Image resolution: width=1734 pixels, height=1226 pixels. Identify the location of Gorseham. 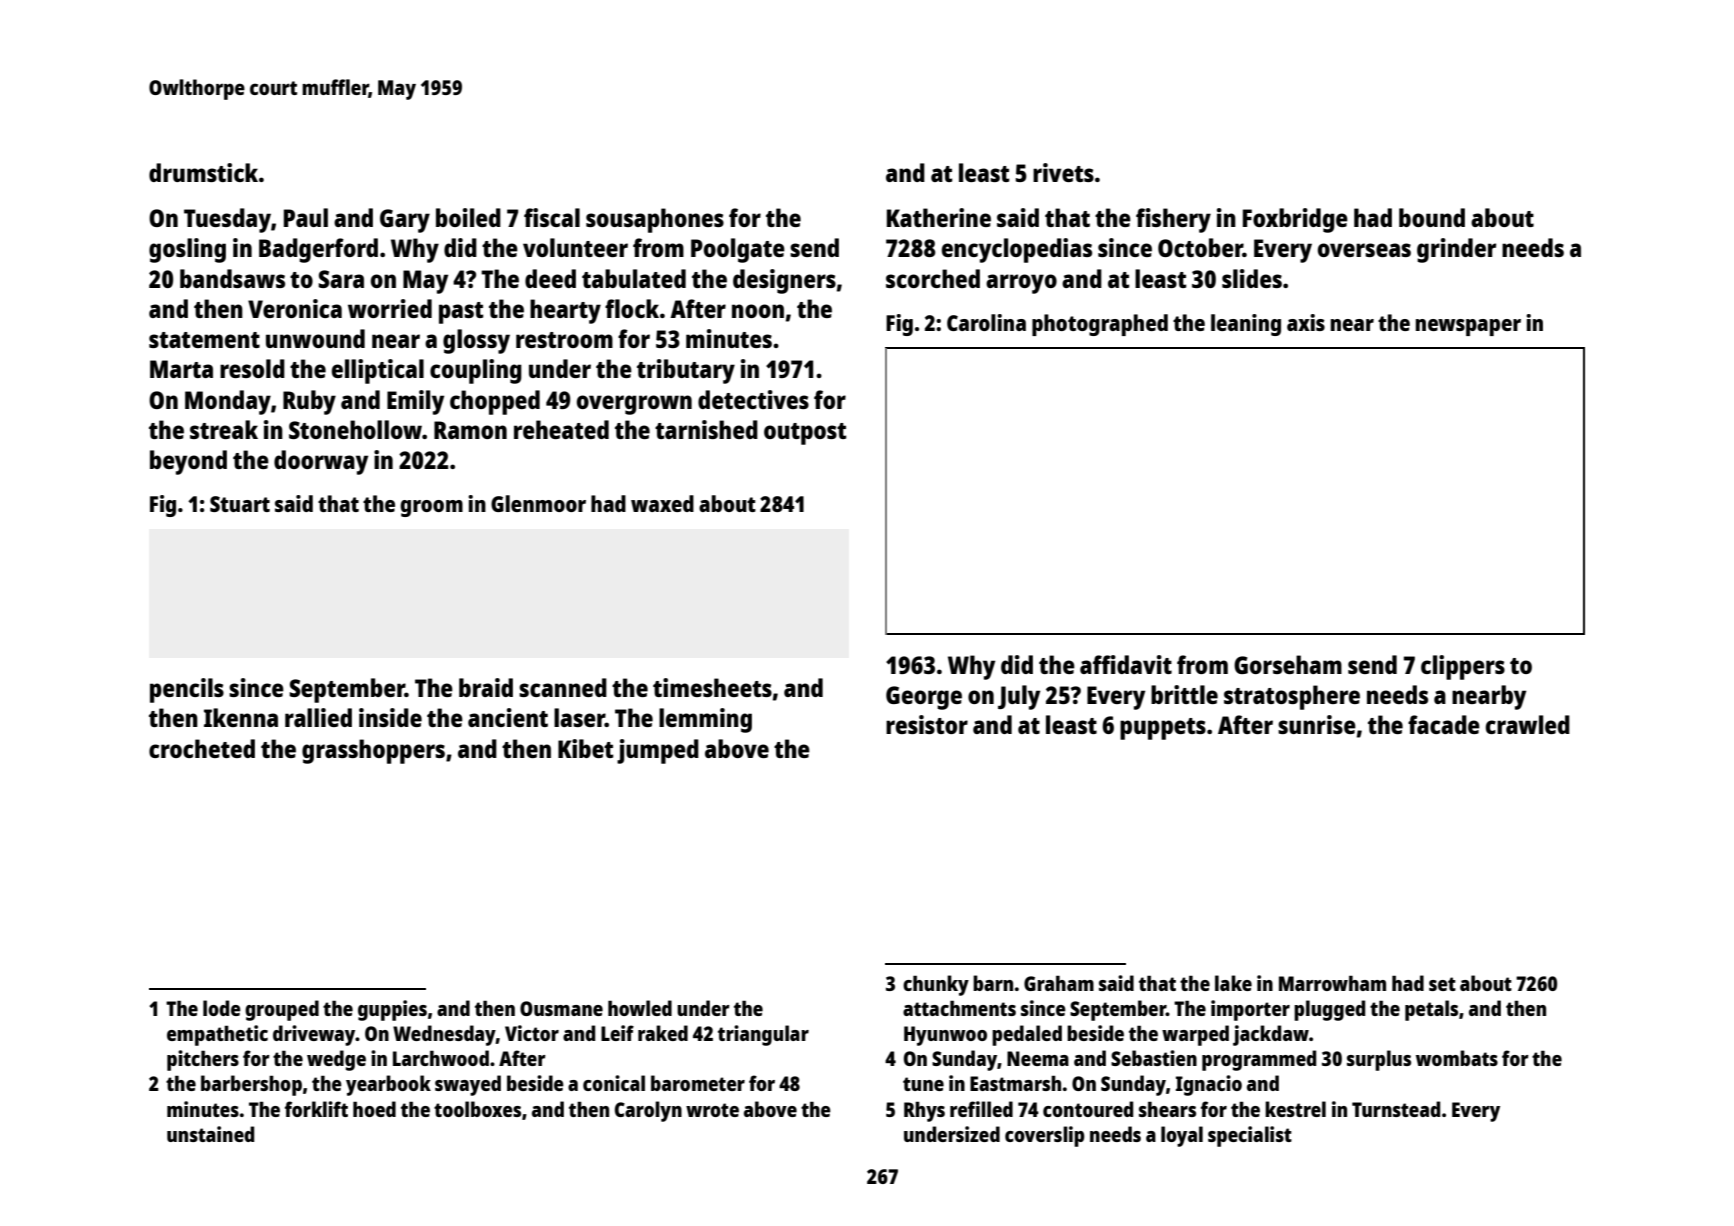
(1288, 664).
